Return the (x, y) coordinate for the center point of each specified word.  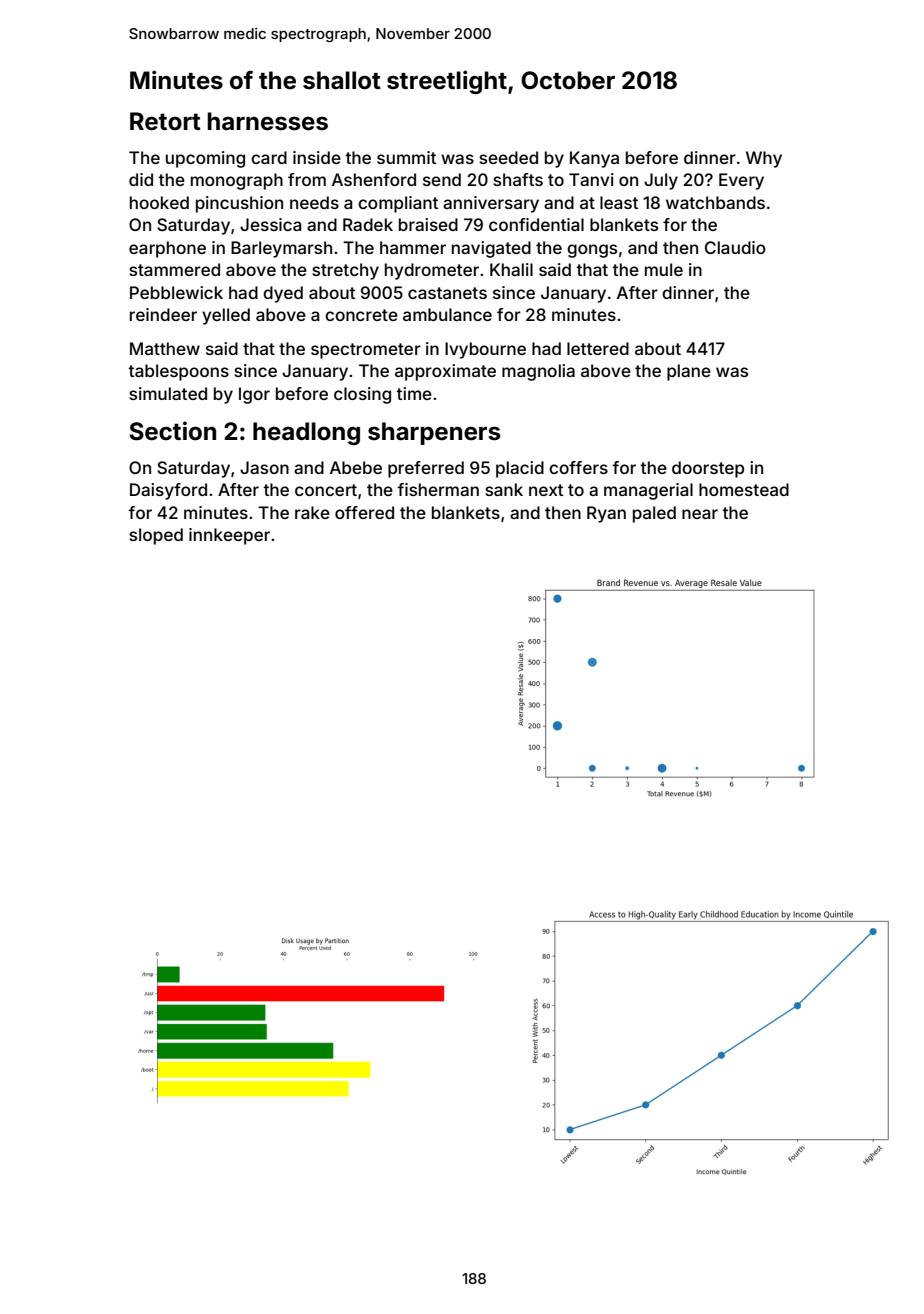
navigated (491, 249)
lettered (598, 348)
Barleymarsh (281, 249)
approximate (445, 372)
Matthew (165, 348)
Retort (165, 121)
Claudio (735, 247)
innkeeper (229, 536)
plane (689, 372)
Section (172, 431)
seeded (508, 157)
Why (764, 159)
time (414, 393)
